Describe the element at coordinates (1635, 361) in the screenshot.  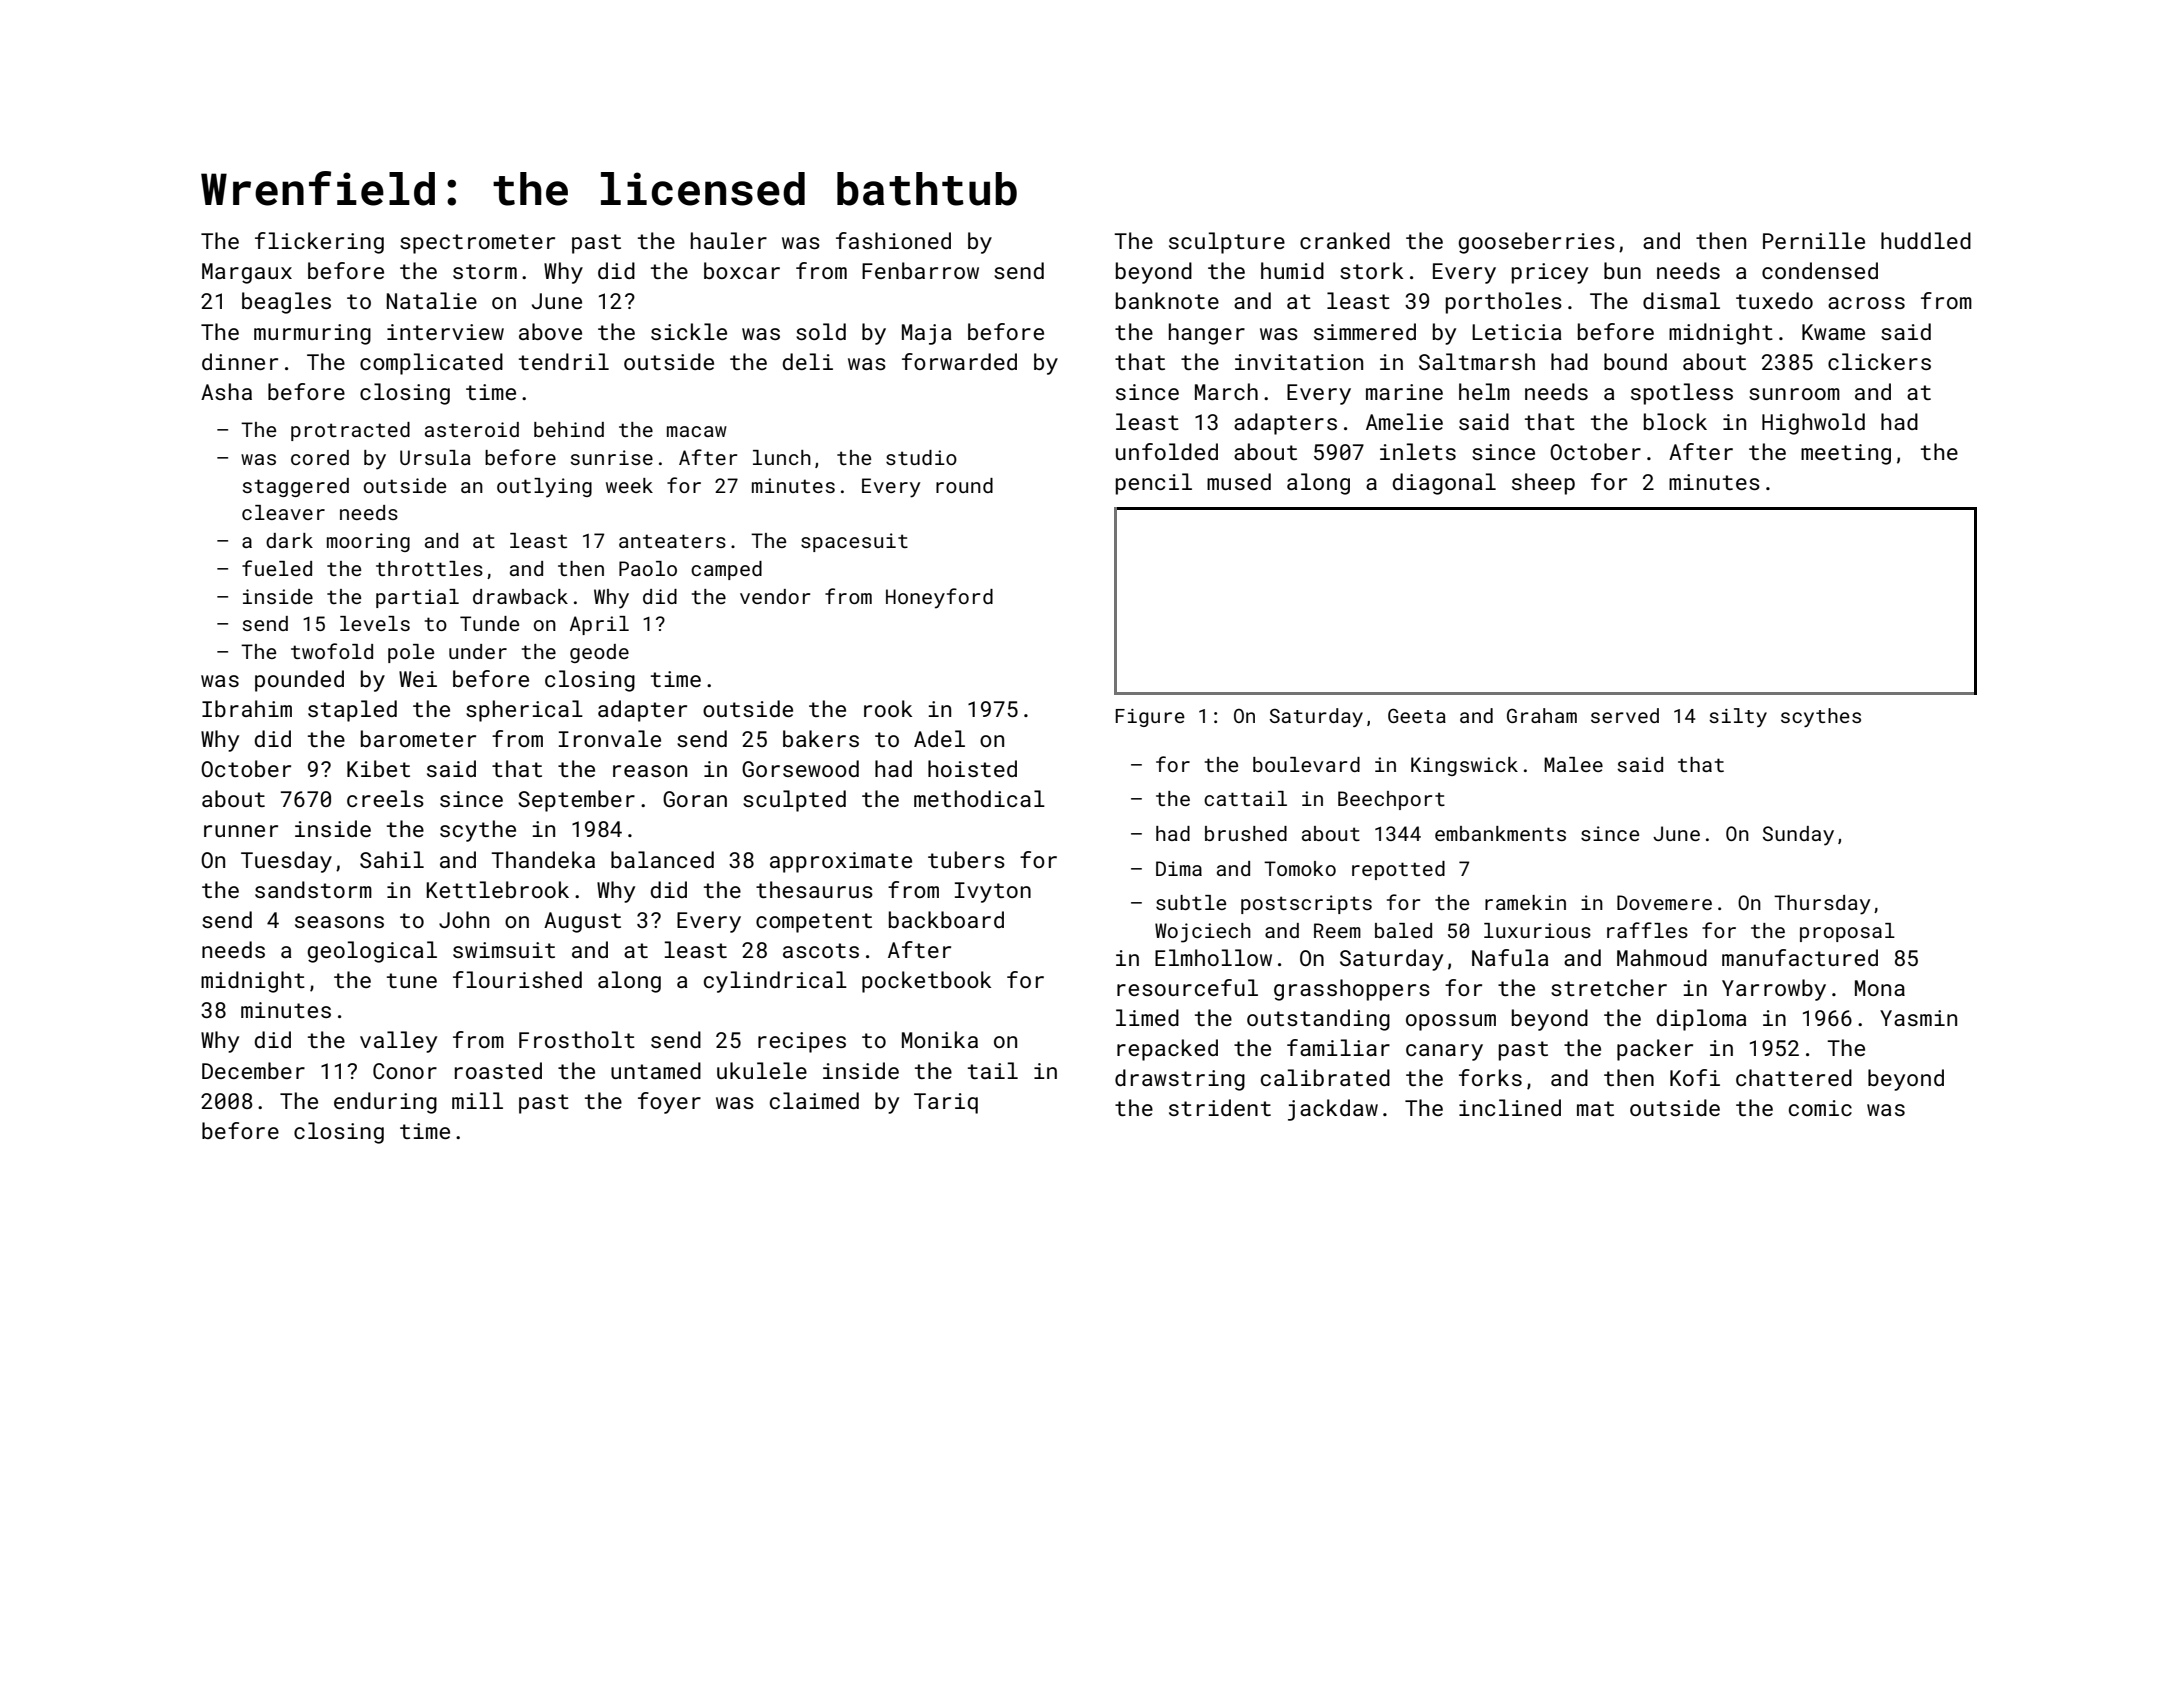
I see `bound` at that location.
